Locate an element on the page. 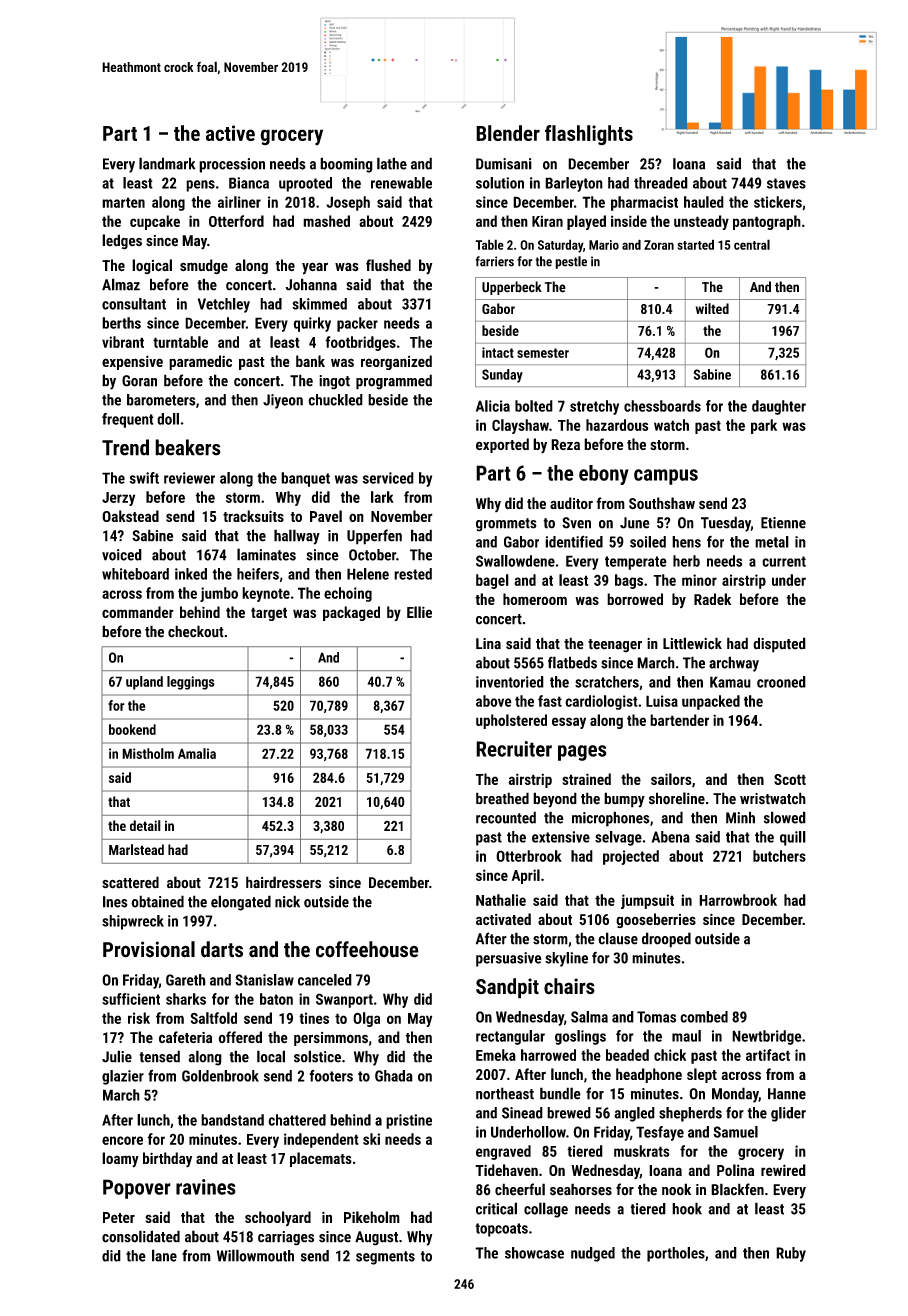 This document has height=1316, width=908. recounted is located at coordinates (506, 817).
